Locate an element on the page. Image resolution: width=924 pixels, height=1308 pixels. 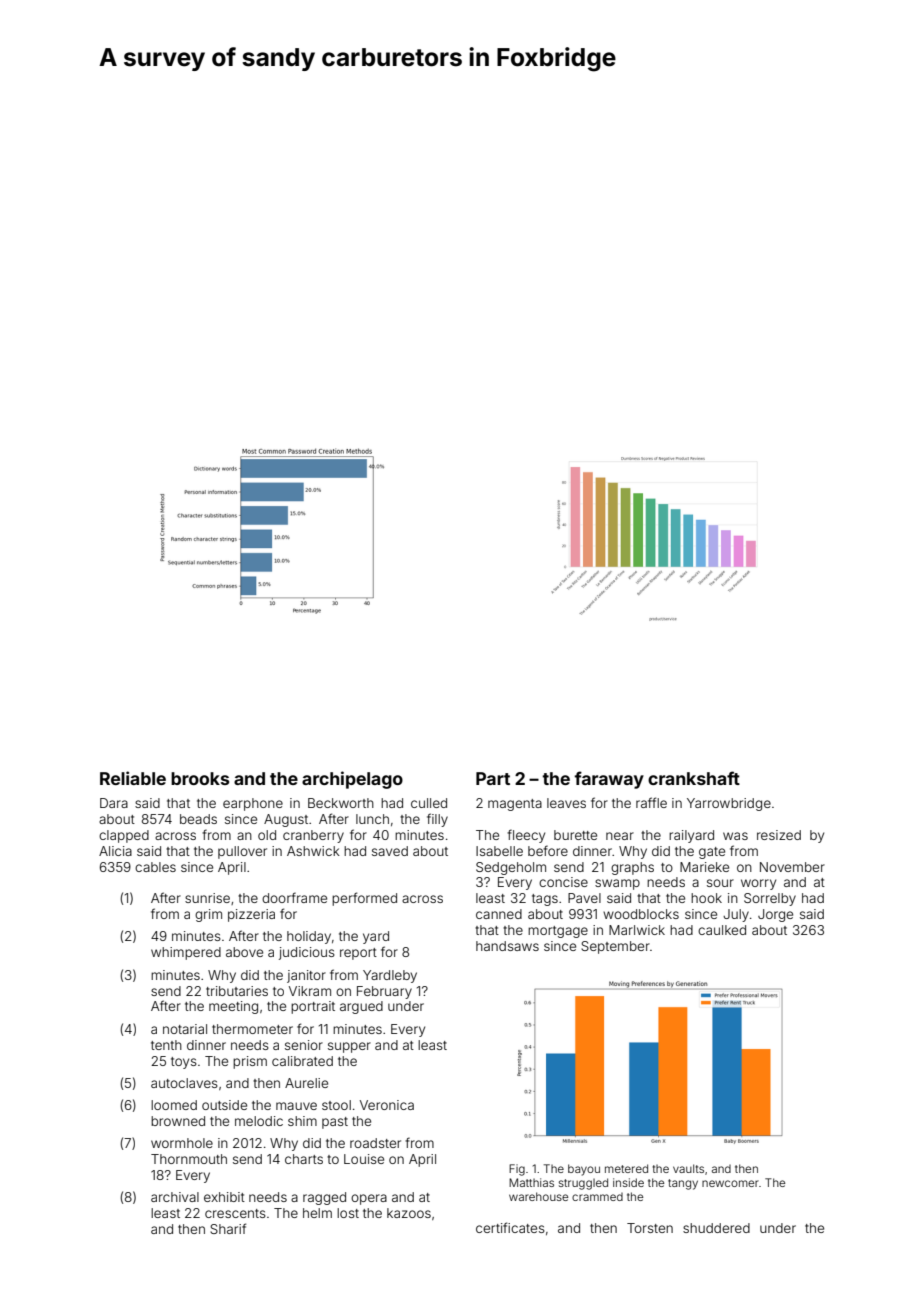
brooks is located at coordinates (200, 778).
